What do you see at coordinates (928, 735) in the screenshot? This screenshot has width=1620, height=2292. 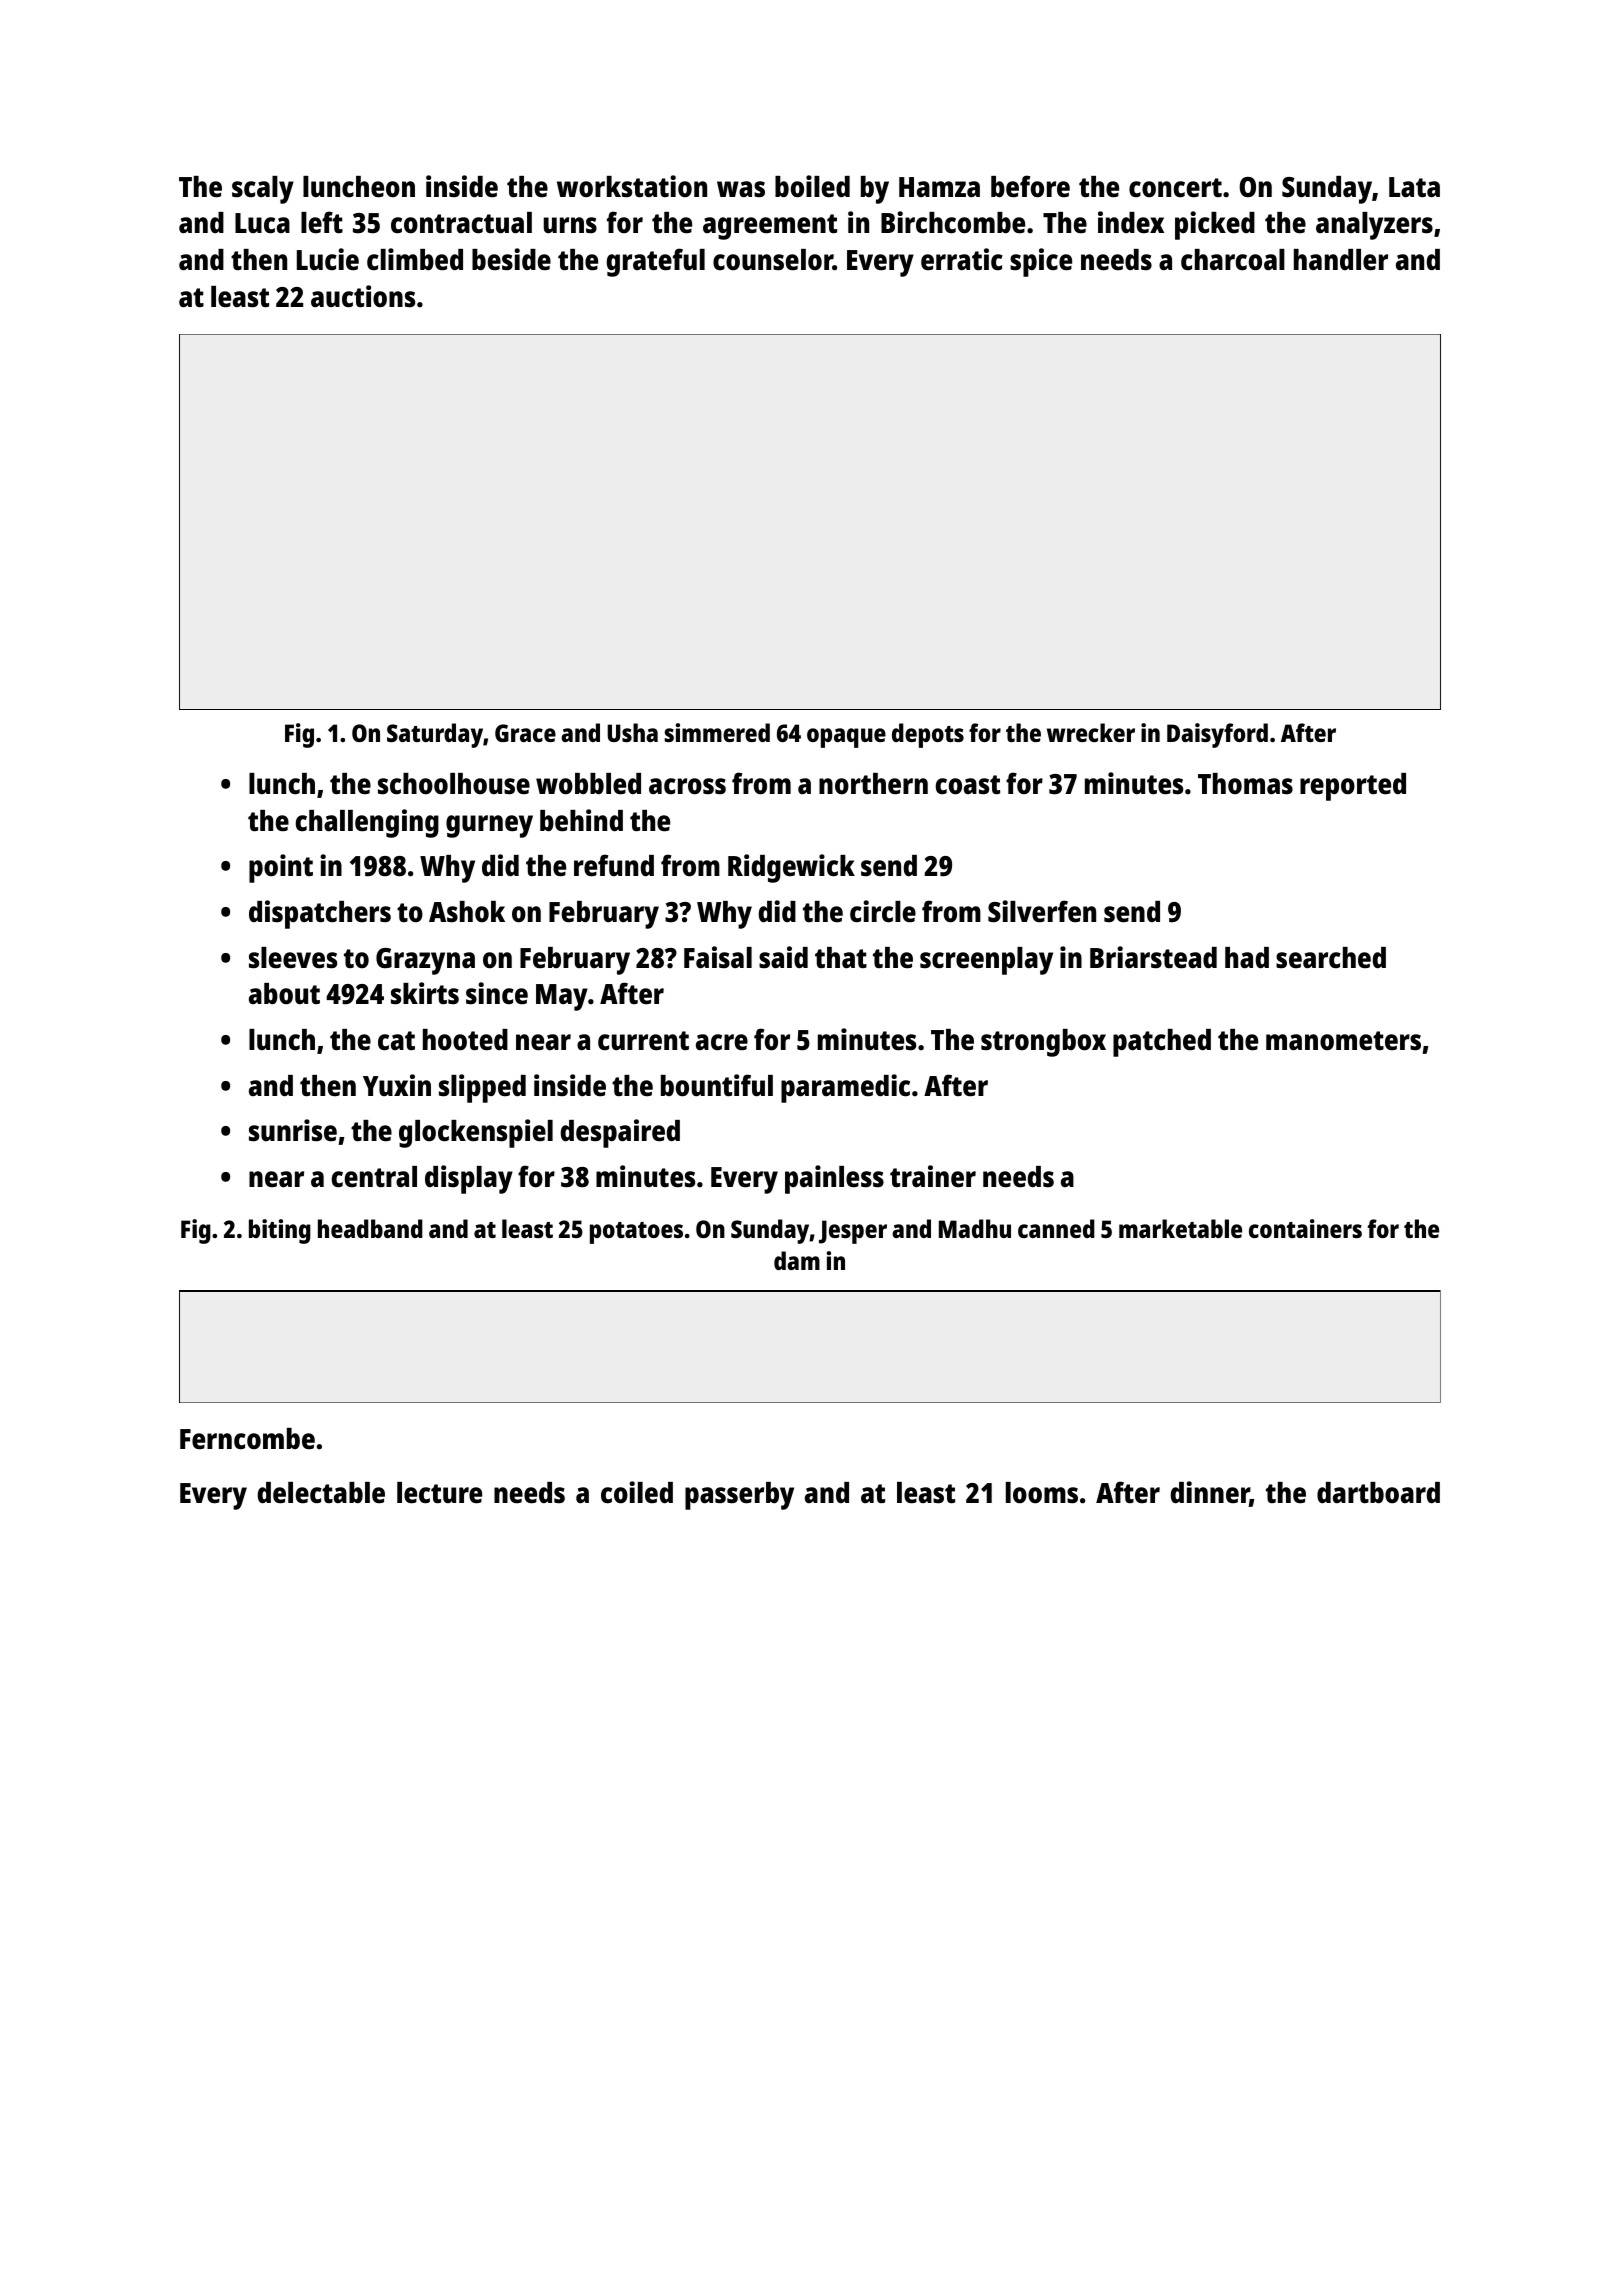 I see `depots` at bounding box center [928, 735].
